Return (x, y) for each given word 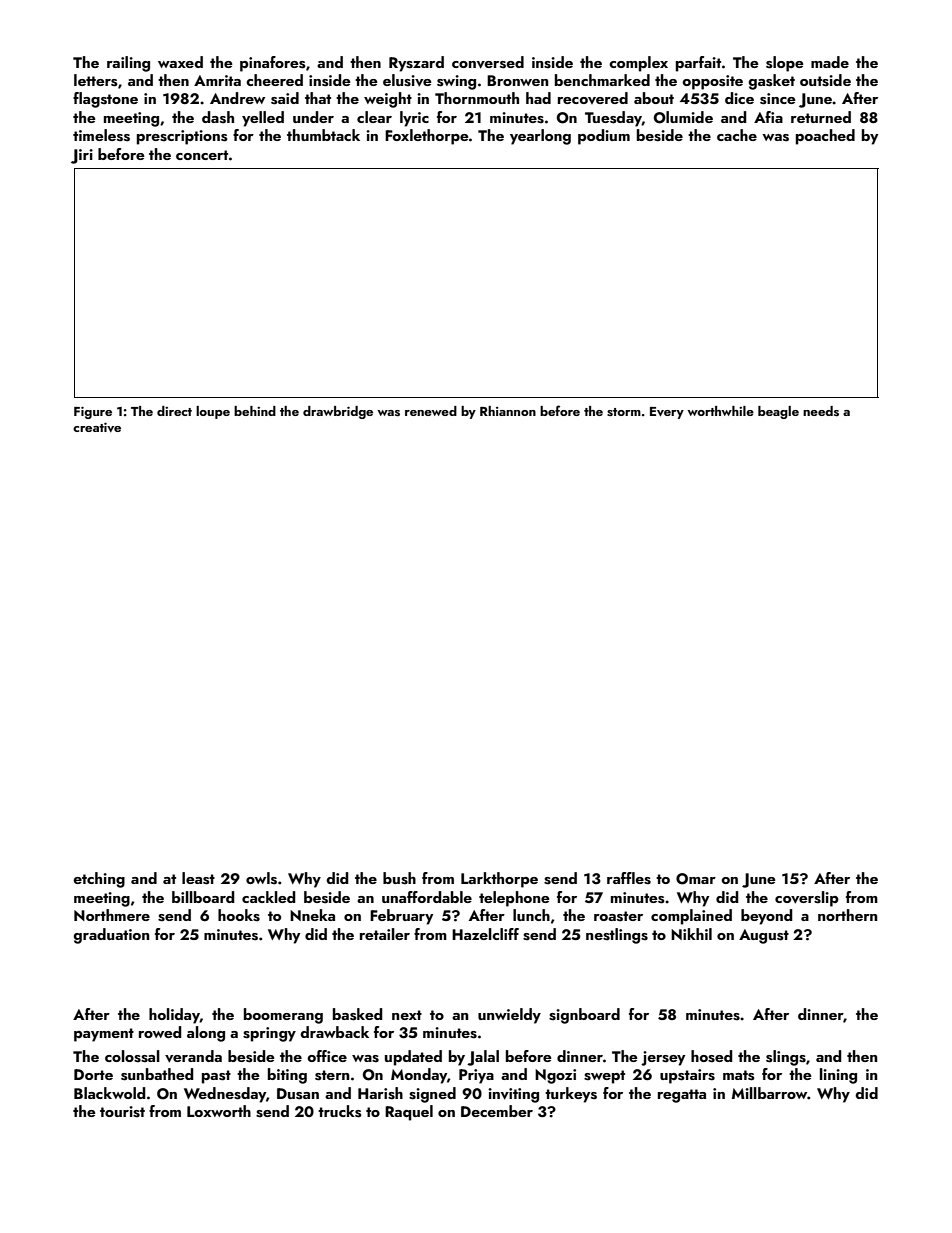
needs (821, 411)
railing (128, 64)
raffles (629, 878)
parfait (698, 64)
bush (399, 878)
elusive (407, 80)
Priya (476, 1076)
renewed (431, 411)
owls (261, 878)
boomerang (283, 1016)
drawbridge (338, 412)
